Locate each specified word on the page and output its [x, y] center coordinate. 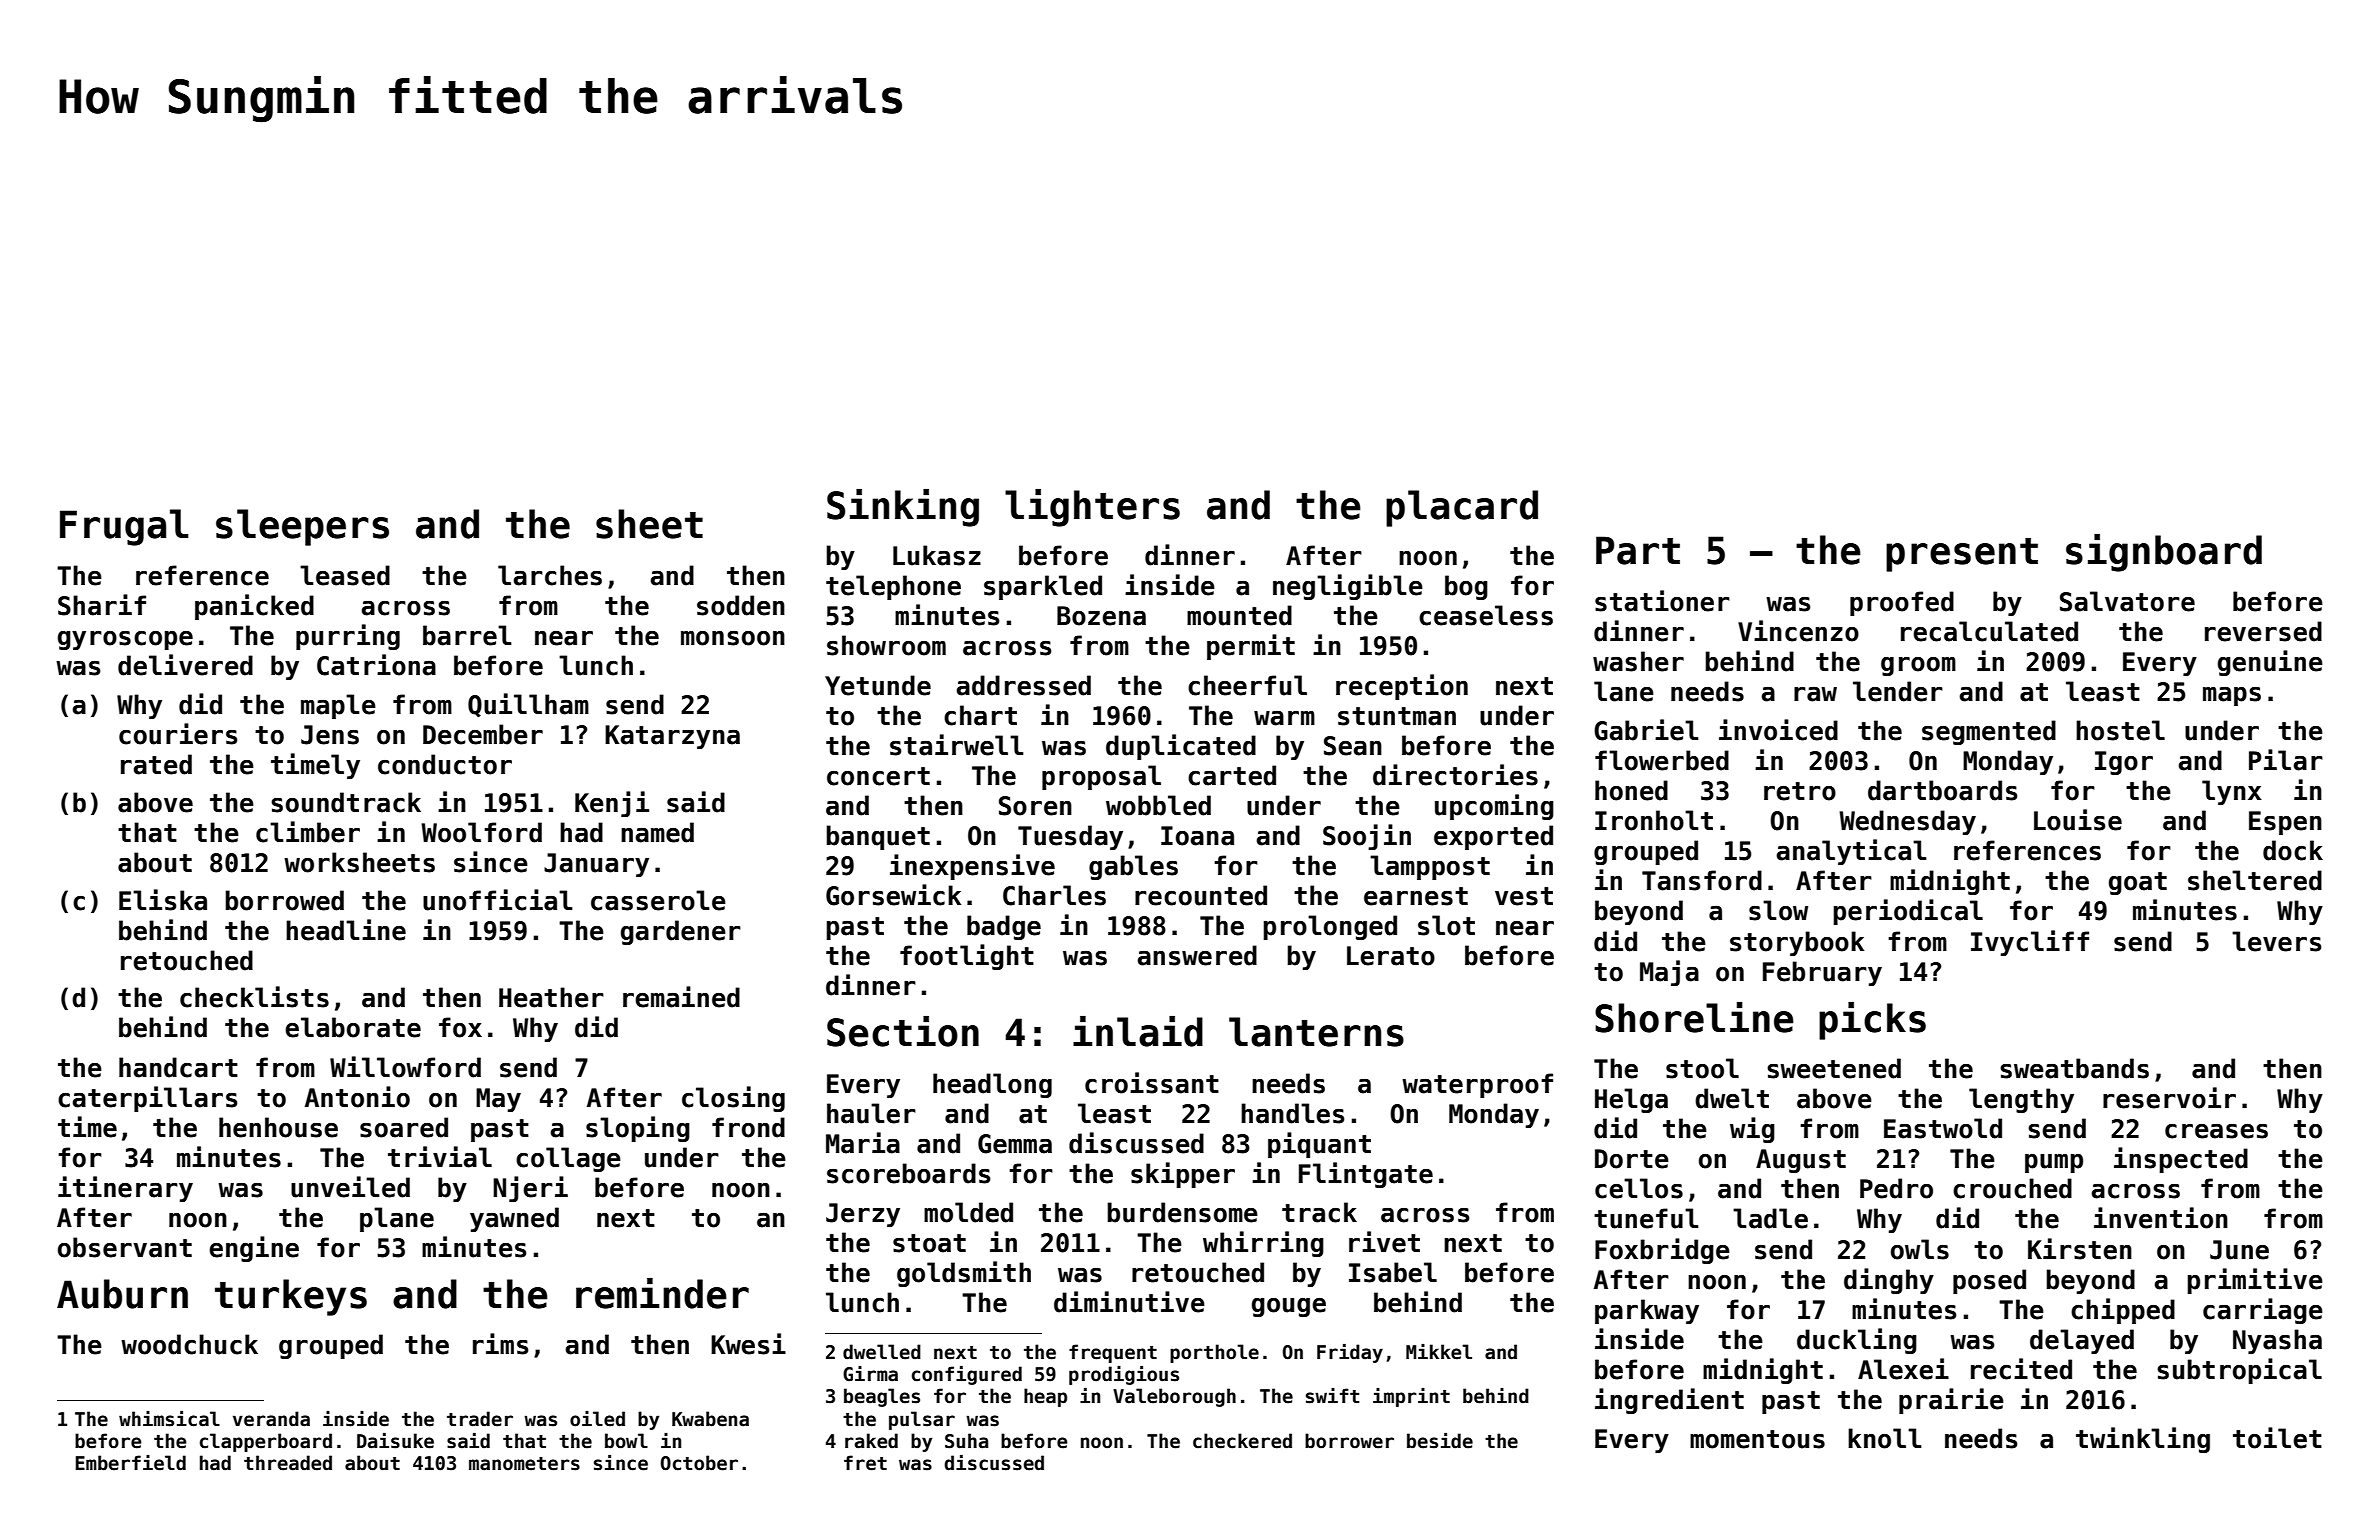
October [699, 1463]
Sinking [903, 508]
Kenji [612, 804]
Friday [1350, 1353]
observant [125, 1247]
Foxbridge [1662, 1251]
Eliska [163, 900]
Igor [2124, 763]
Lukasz [937, 555]
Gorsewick [893, 895]
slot [1446, 925]
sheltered [2255, 880]
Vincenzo [1798, 631]
